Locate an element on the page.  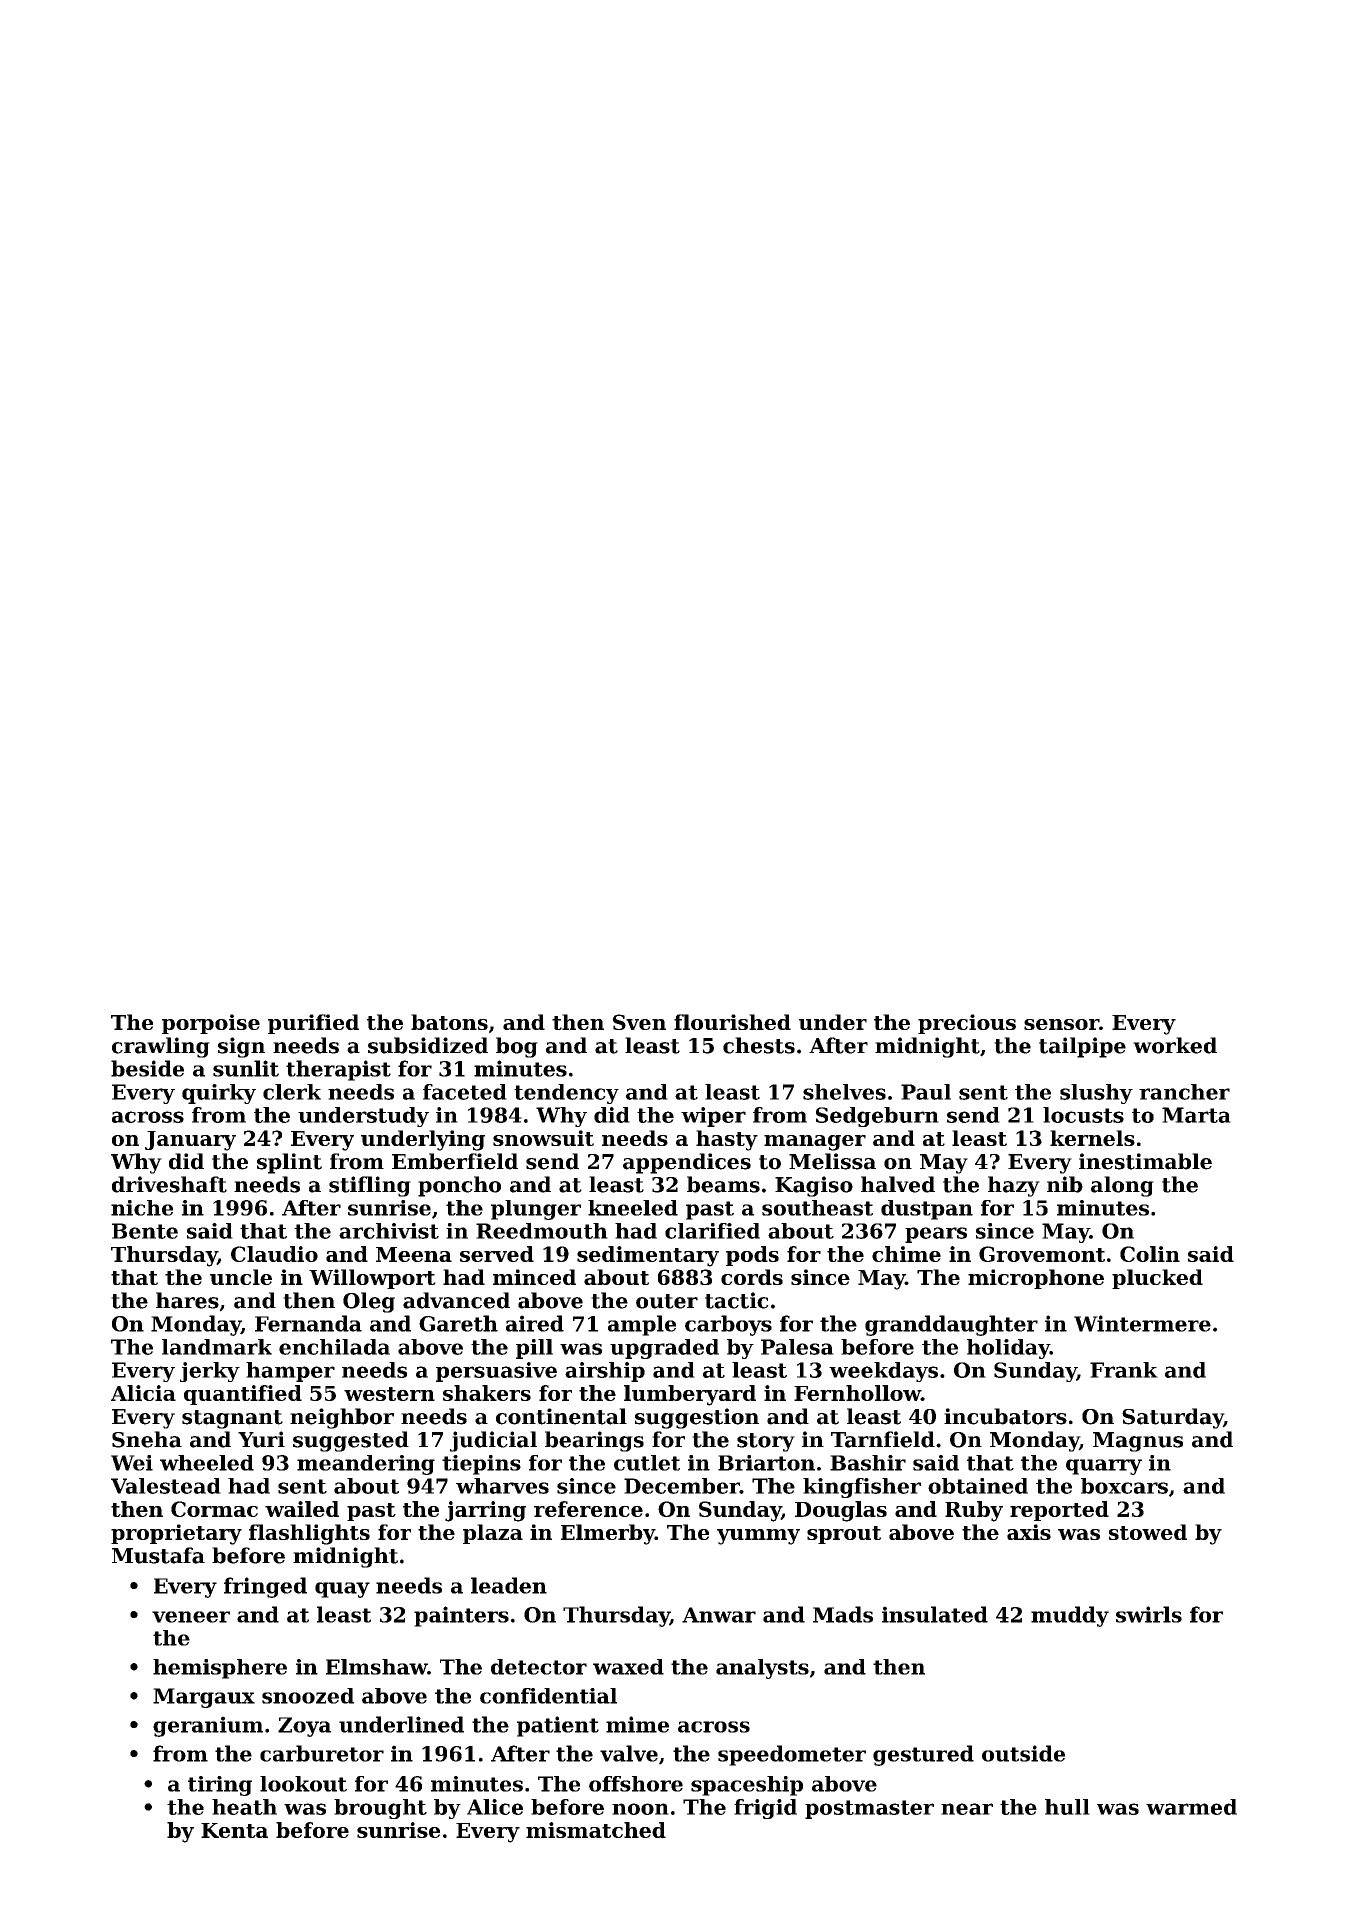
outside is located at coordinates (1023, 1753).
